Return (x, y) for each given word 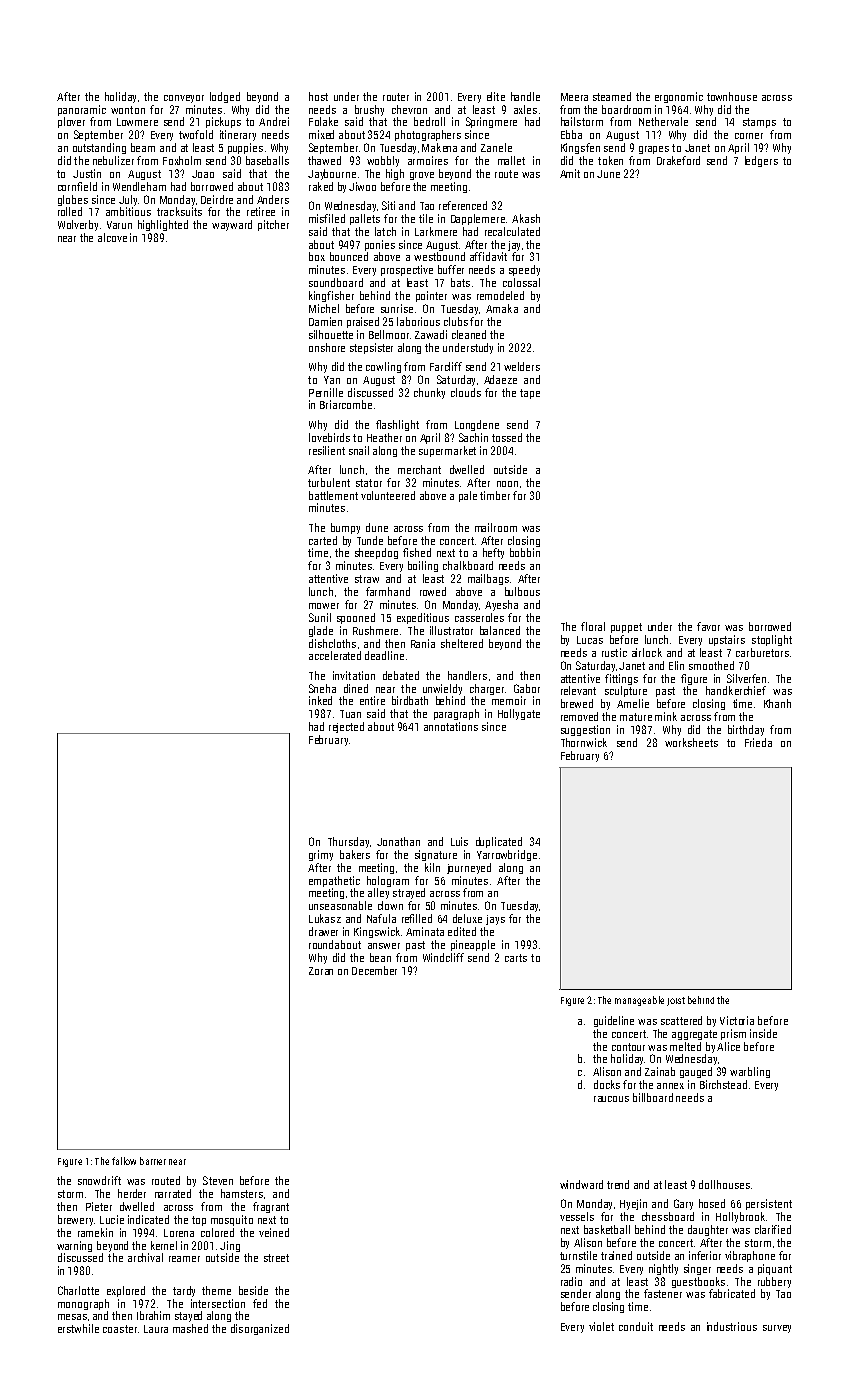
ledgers (761, 161)
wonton (128, 110)
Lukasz (325, 918)
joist (676, 1001)
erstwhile (78, 1328)
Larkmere (436, 231)
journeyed (469, 868)
